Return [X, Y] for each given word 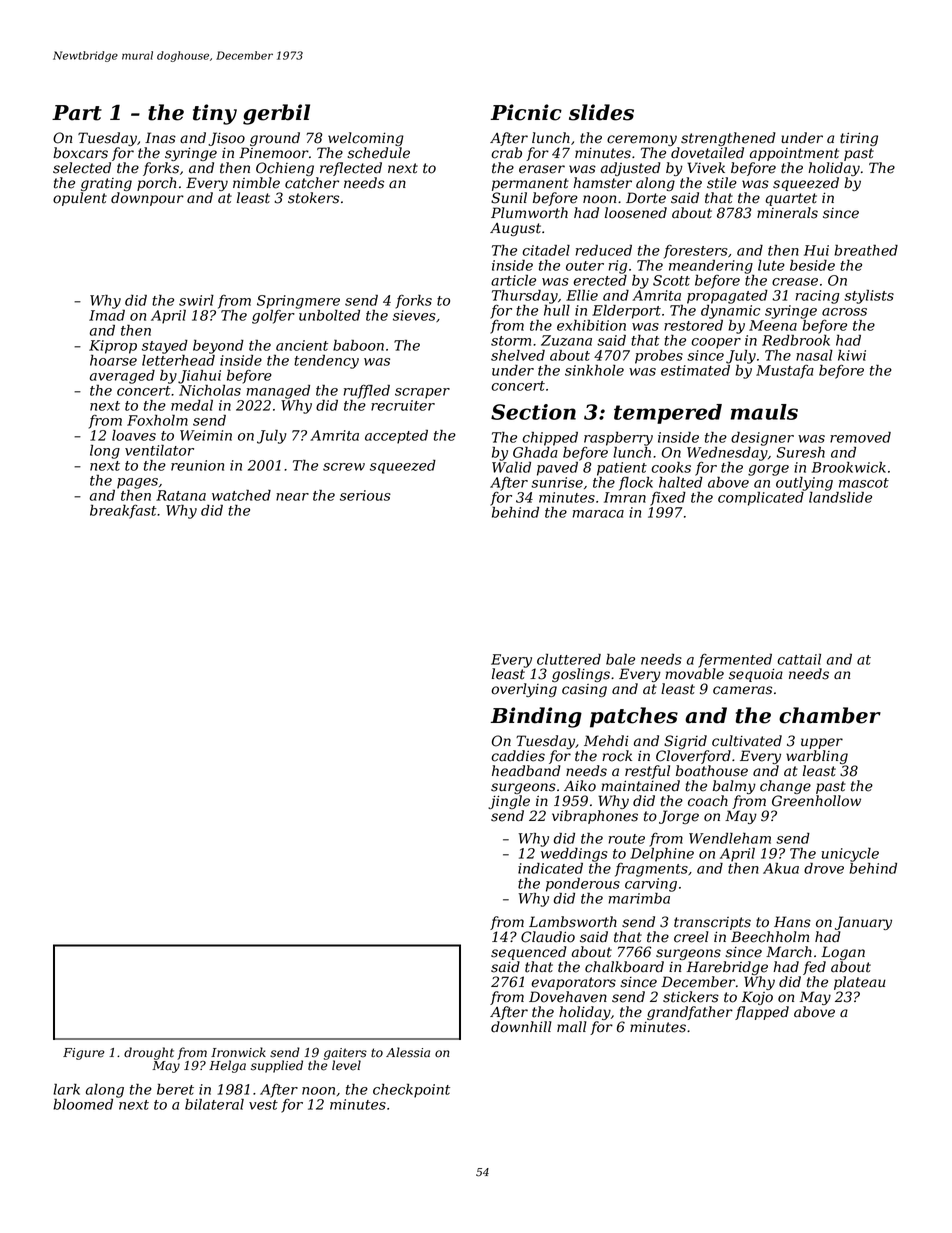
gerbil [276, 114]
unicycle [850, 855]
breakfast [123, 511]
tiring [859, 139]
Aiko [580, 786]
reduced [603, 250]
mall [572, 1027]
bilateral [214, 1104]
